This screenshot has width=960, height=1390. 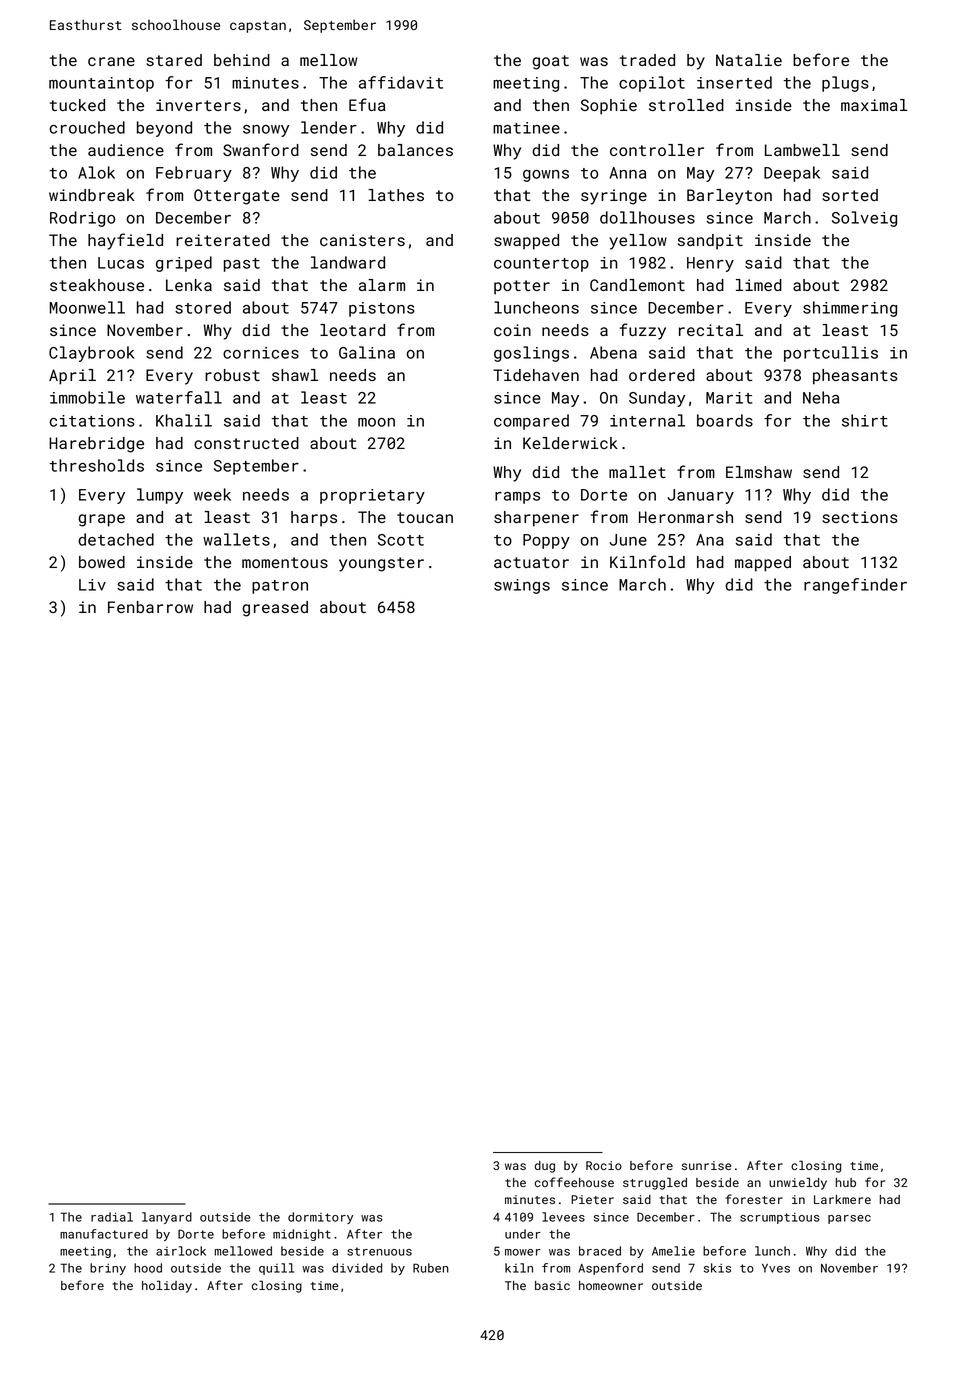 What do you see at coordinates (194, 174) in the screenshot?
I see `February` at bounding box center [194, 174].
